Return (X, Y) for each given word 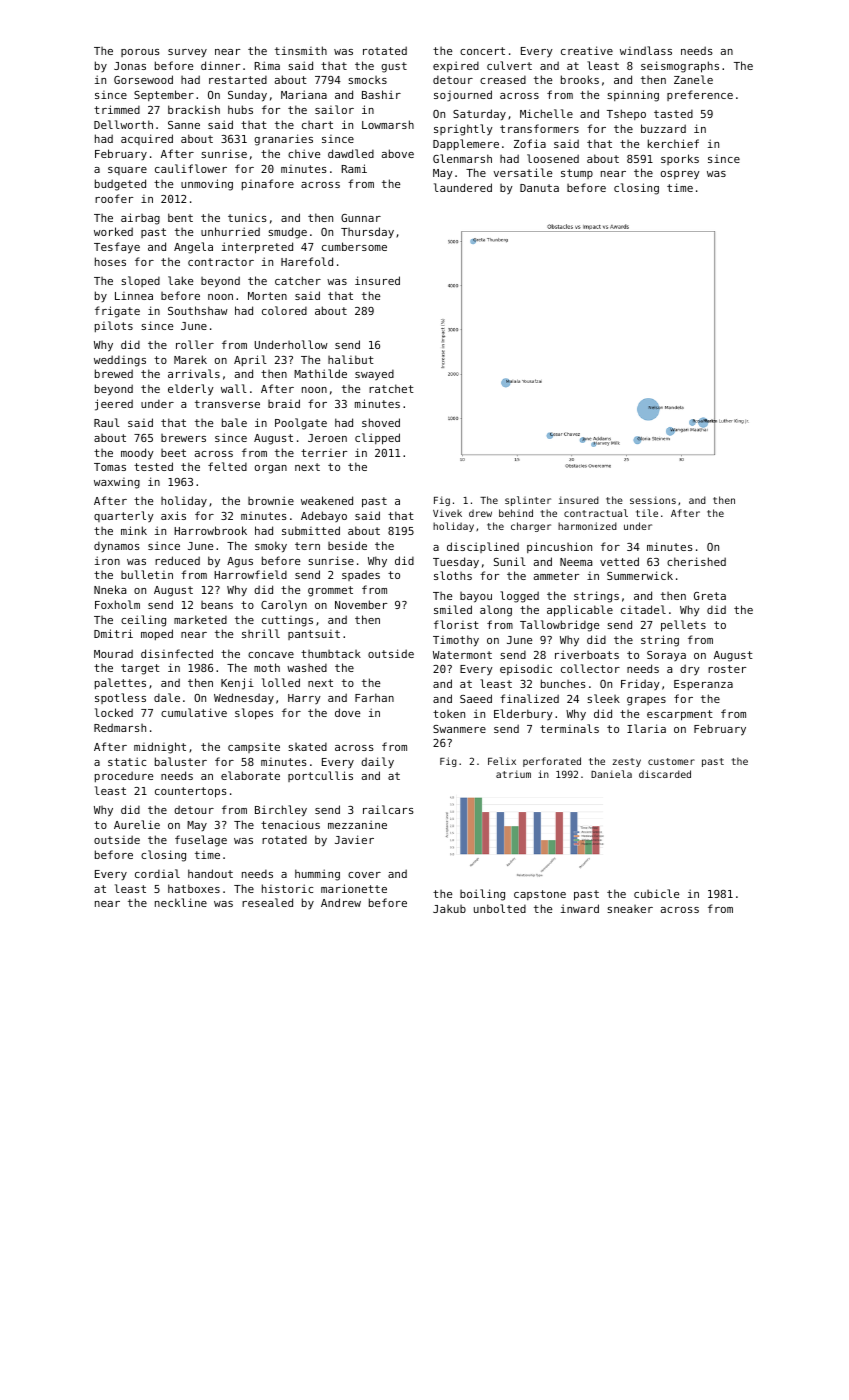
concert (482, 51)
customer (671, 761)
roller (195, 344)
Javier (354, 839)
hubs (240, 109)
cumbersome (354, 246)
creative (587, 50)
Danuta (539, 188)
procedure (124, 776)
